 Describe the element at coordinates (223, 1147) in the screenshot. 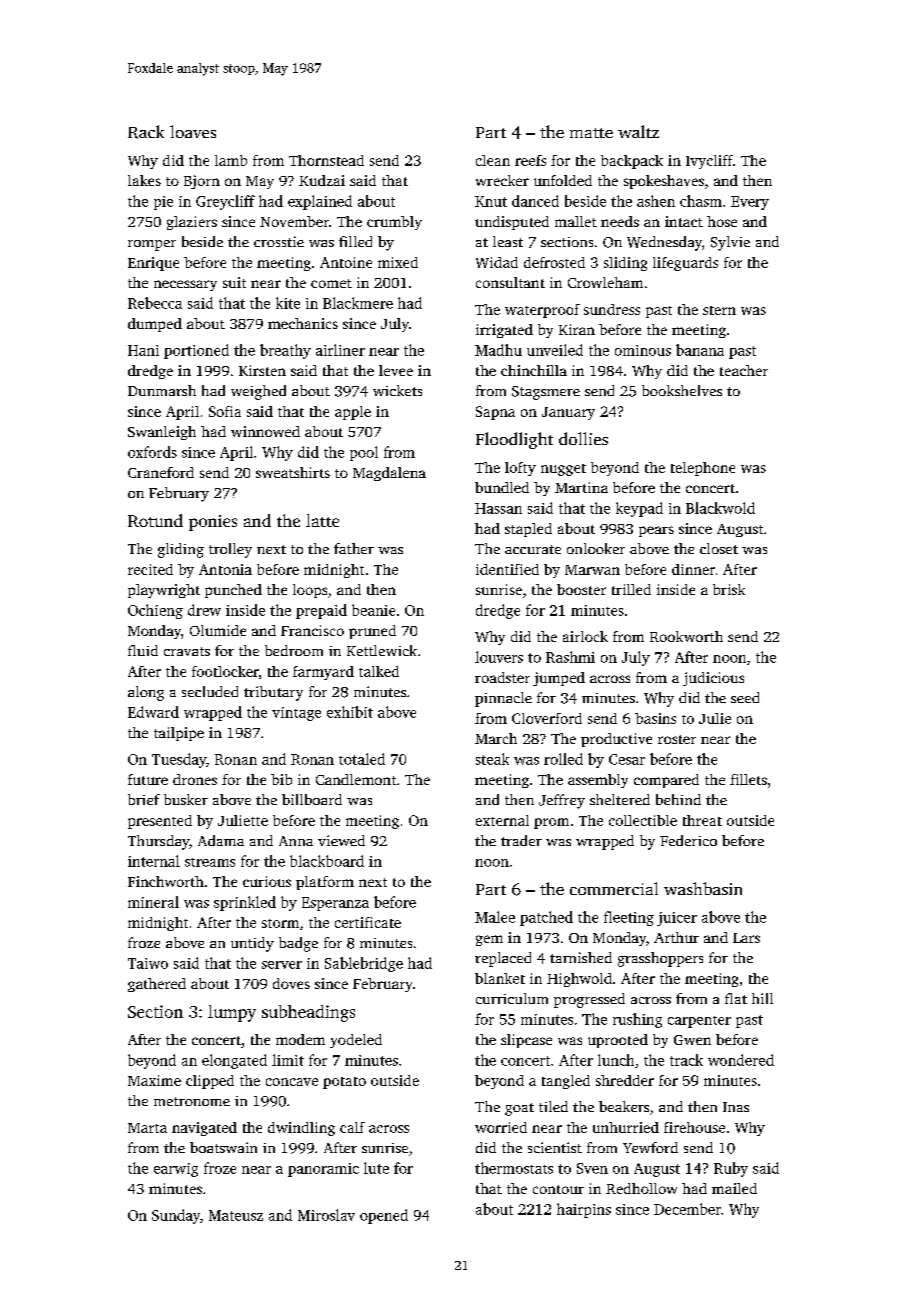

I see `boatswain` at that location.
